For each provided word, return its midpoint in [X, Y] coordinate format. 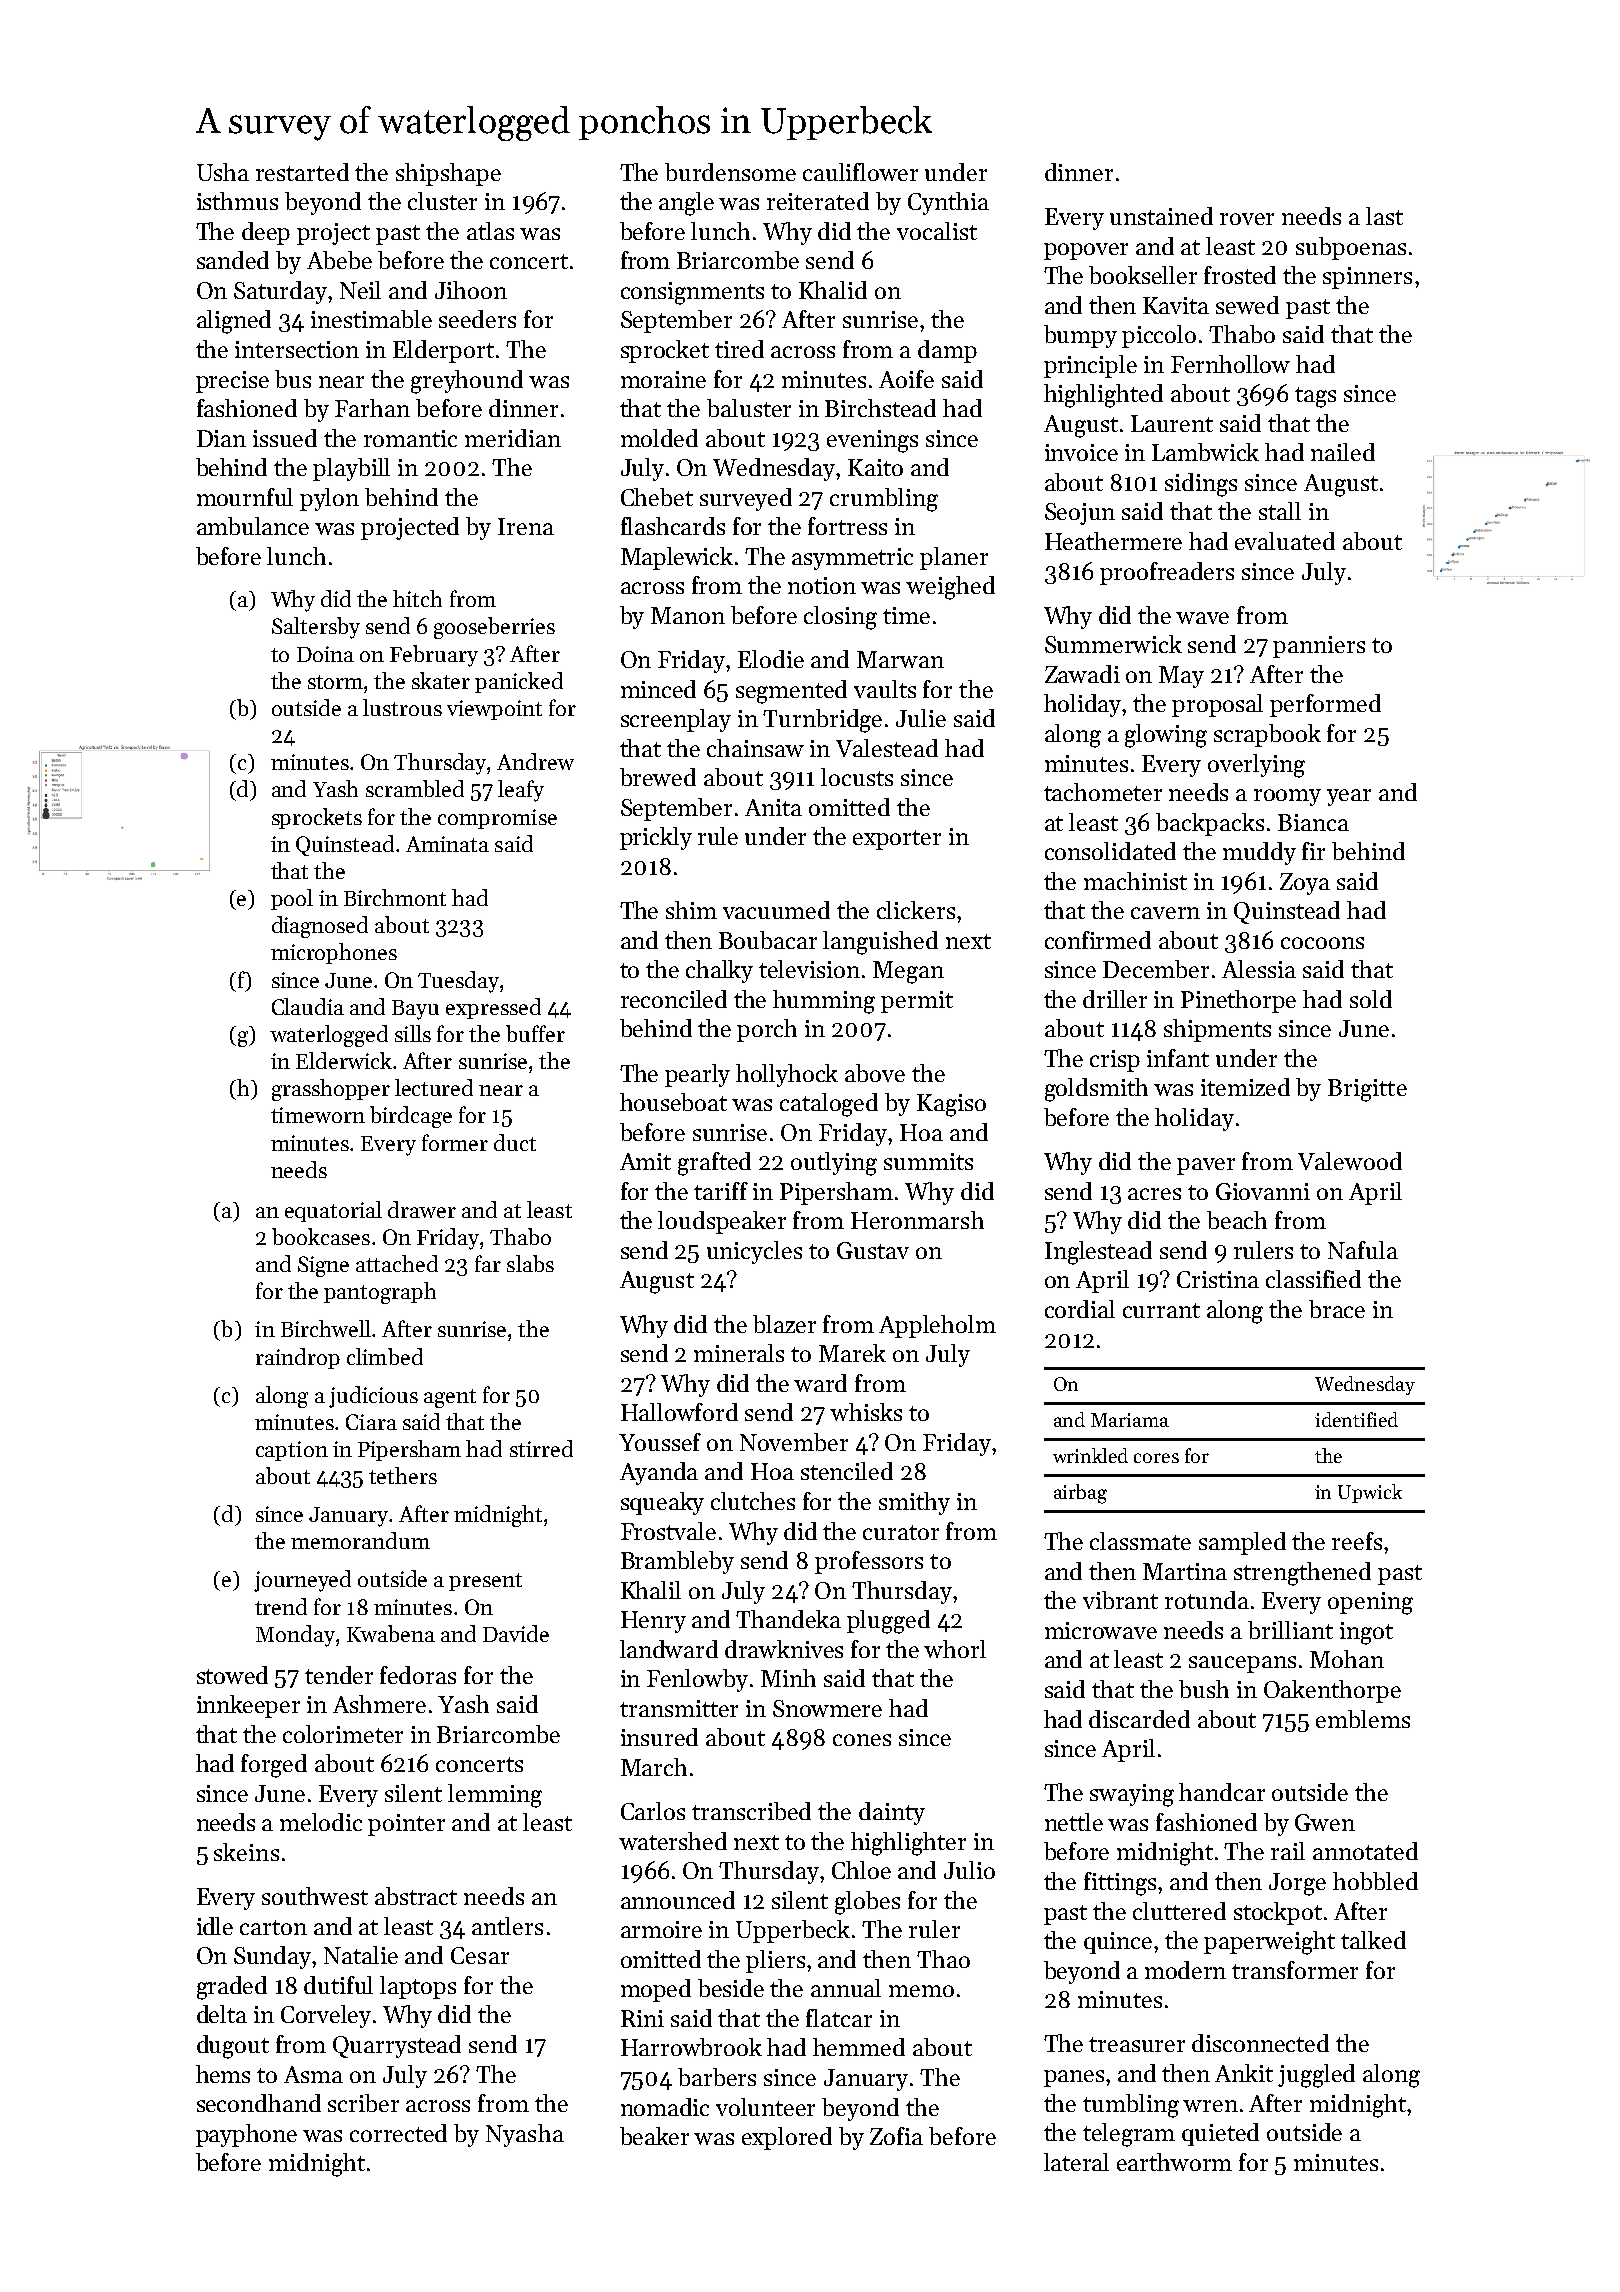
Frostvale [668, 1531]
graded [232, 1988]
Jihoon [471, 290]
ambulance [253, 526]
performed [1325, 705]
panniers [1319, 647]
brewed [658, 777]
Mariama [1130, 1420]
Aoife [906, 379]
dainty [892, 1813]
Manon [688, 615]
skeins [246, 1852]
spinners [1367, 278]
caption [292, 1451]
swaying [1132, 1795]
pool [292, 899]
